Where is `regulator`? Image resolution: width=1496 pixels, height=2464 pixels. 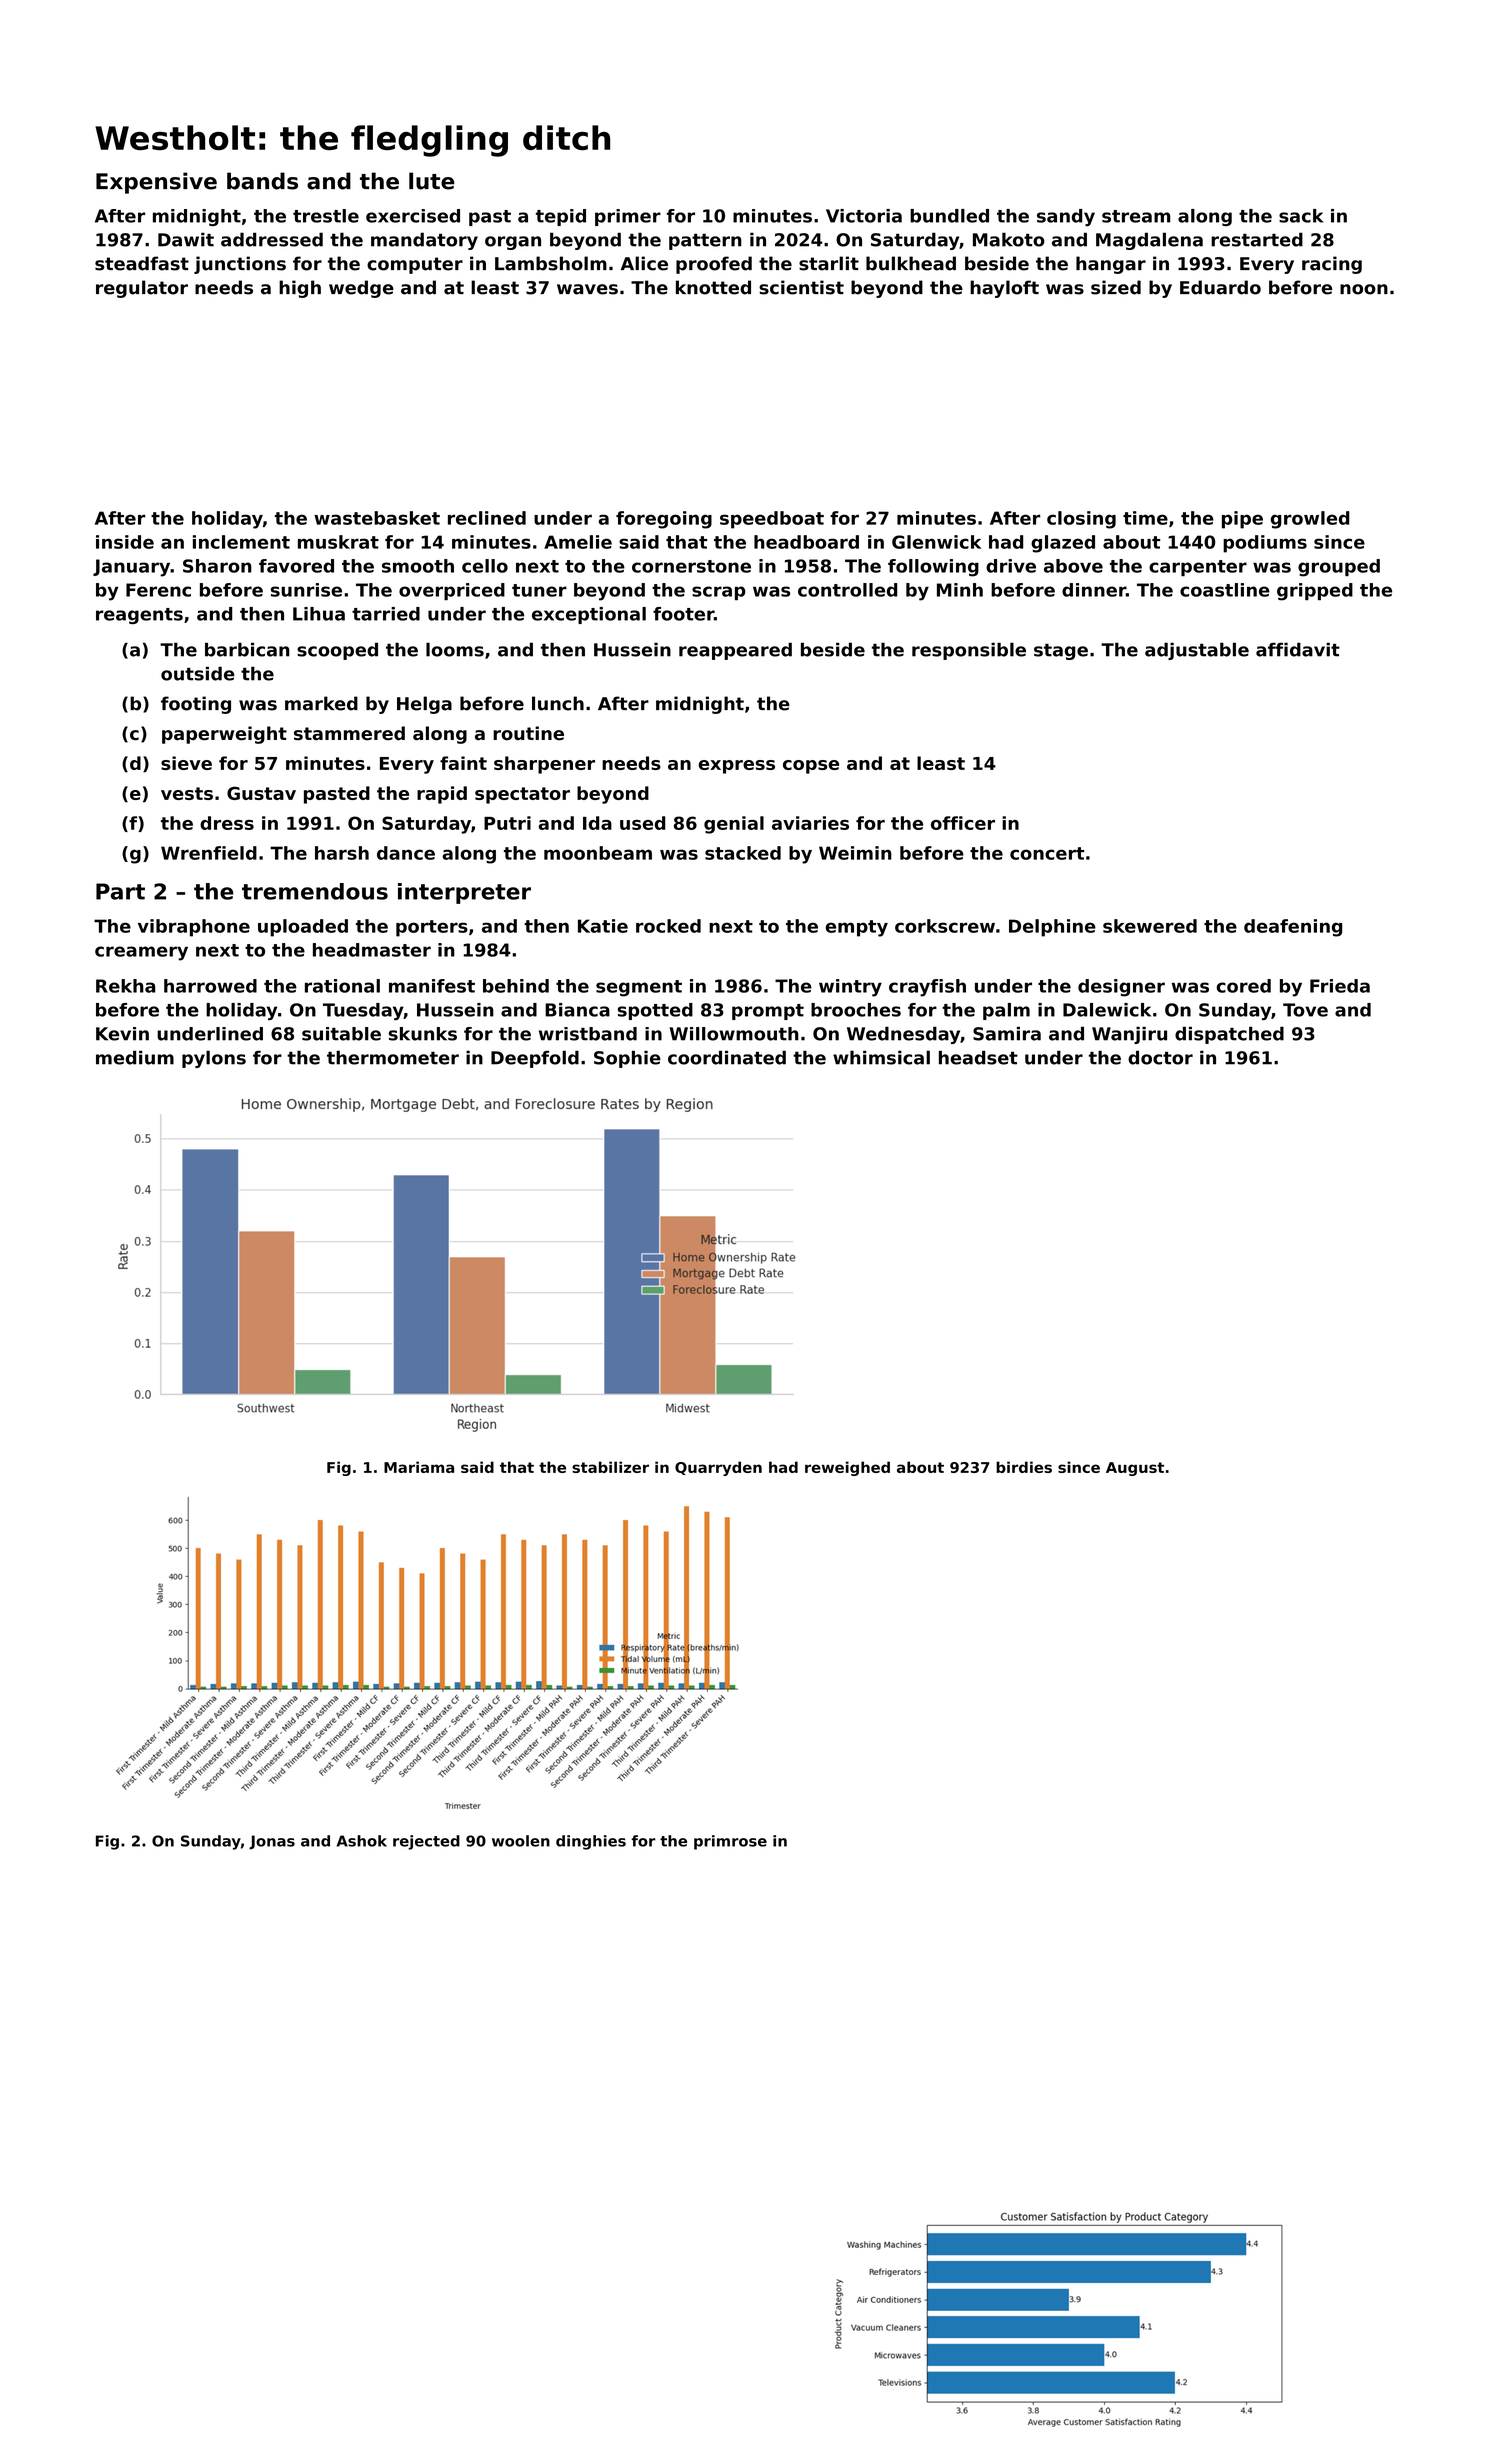 regulator is located at coordinates (142, 289).
